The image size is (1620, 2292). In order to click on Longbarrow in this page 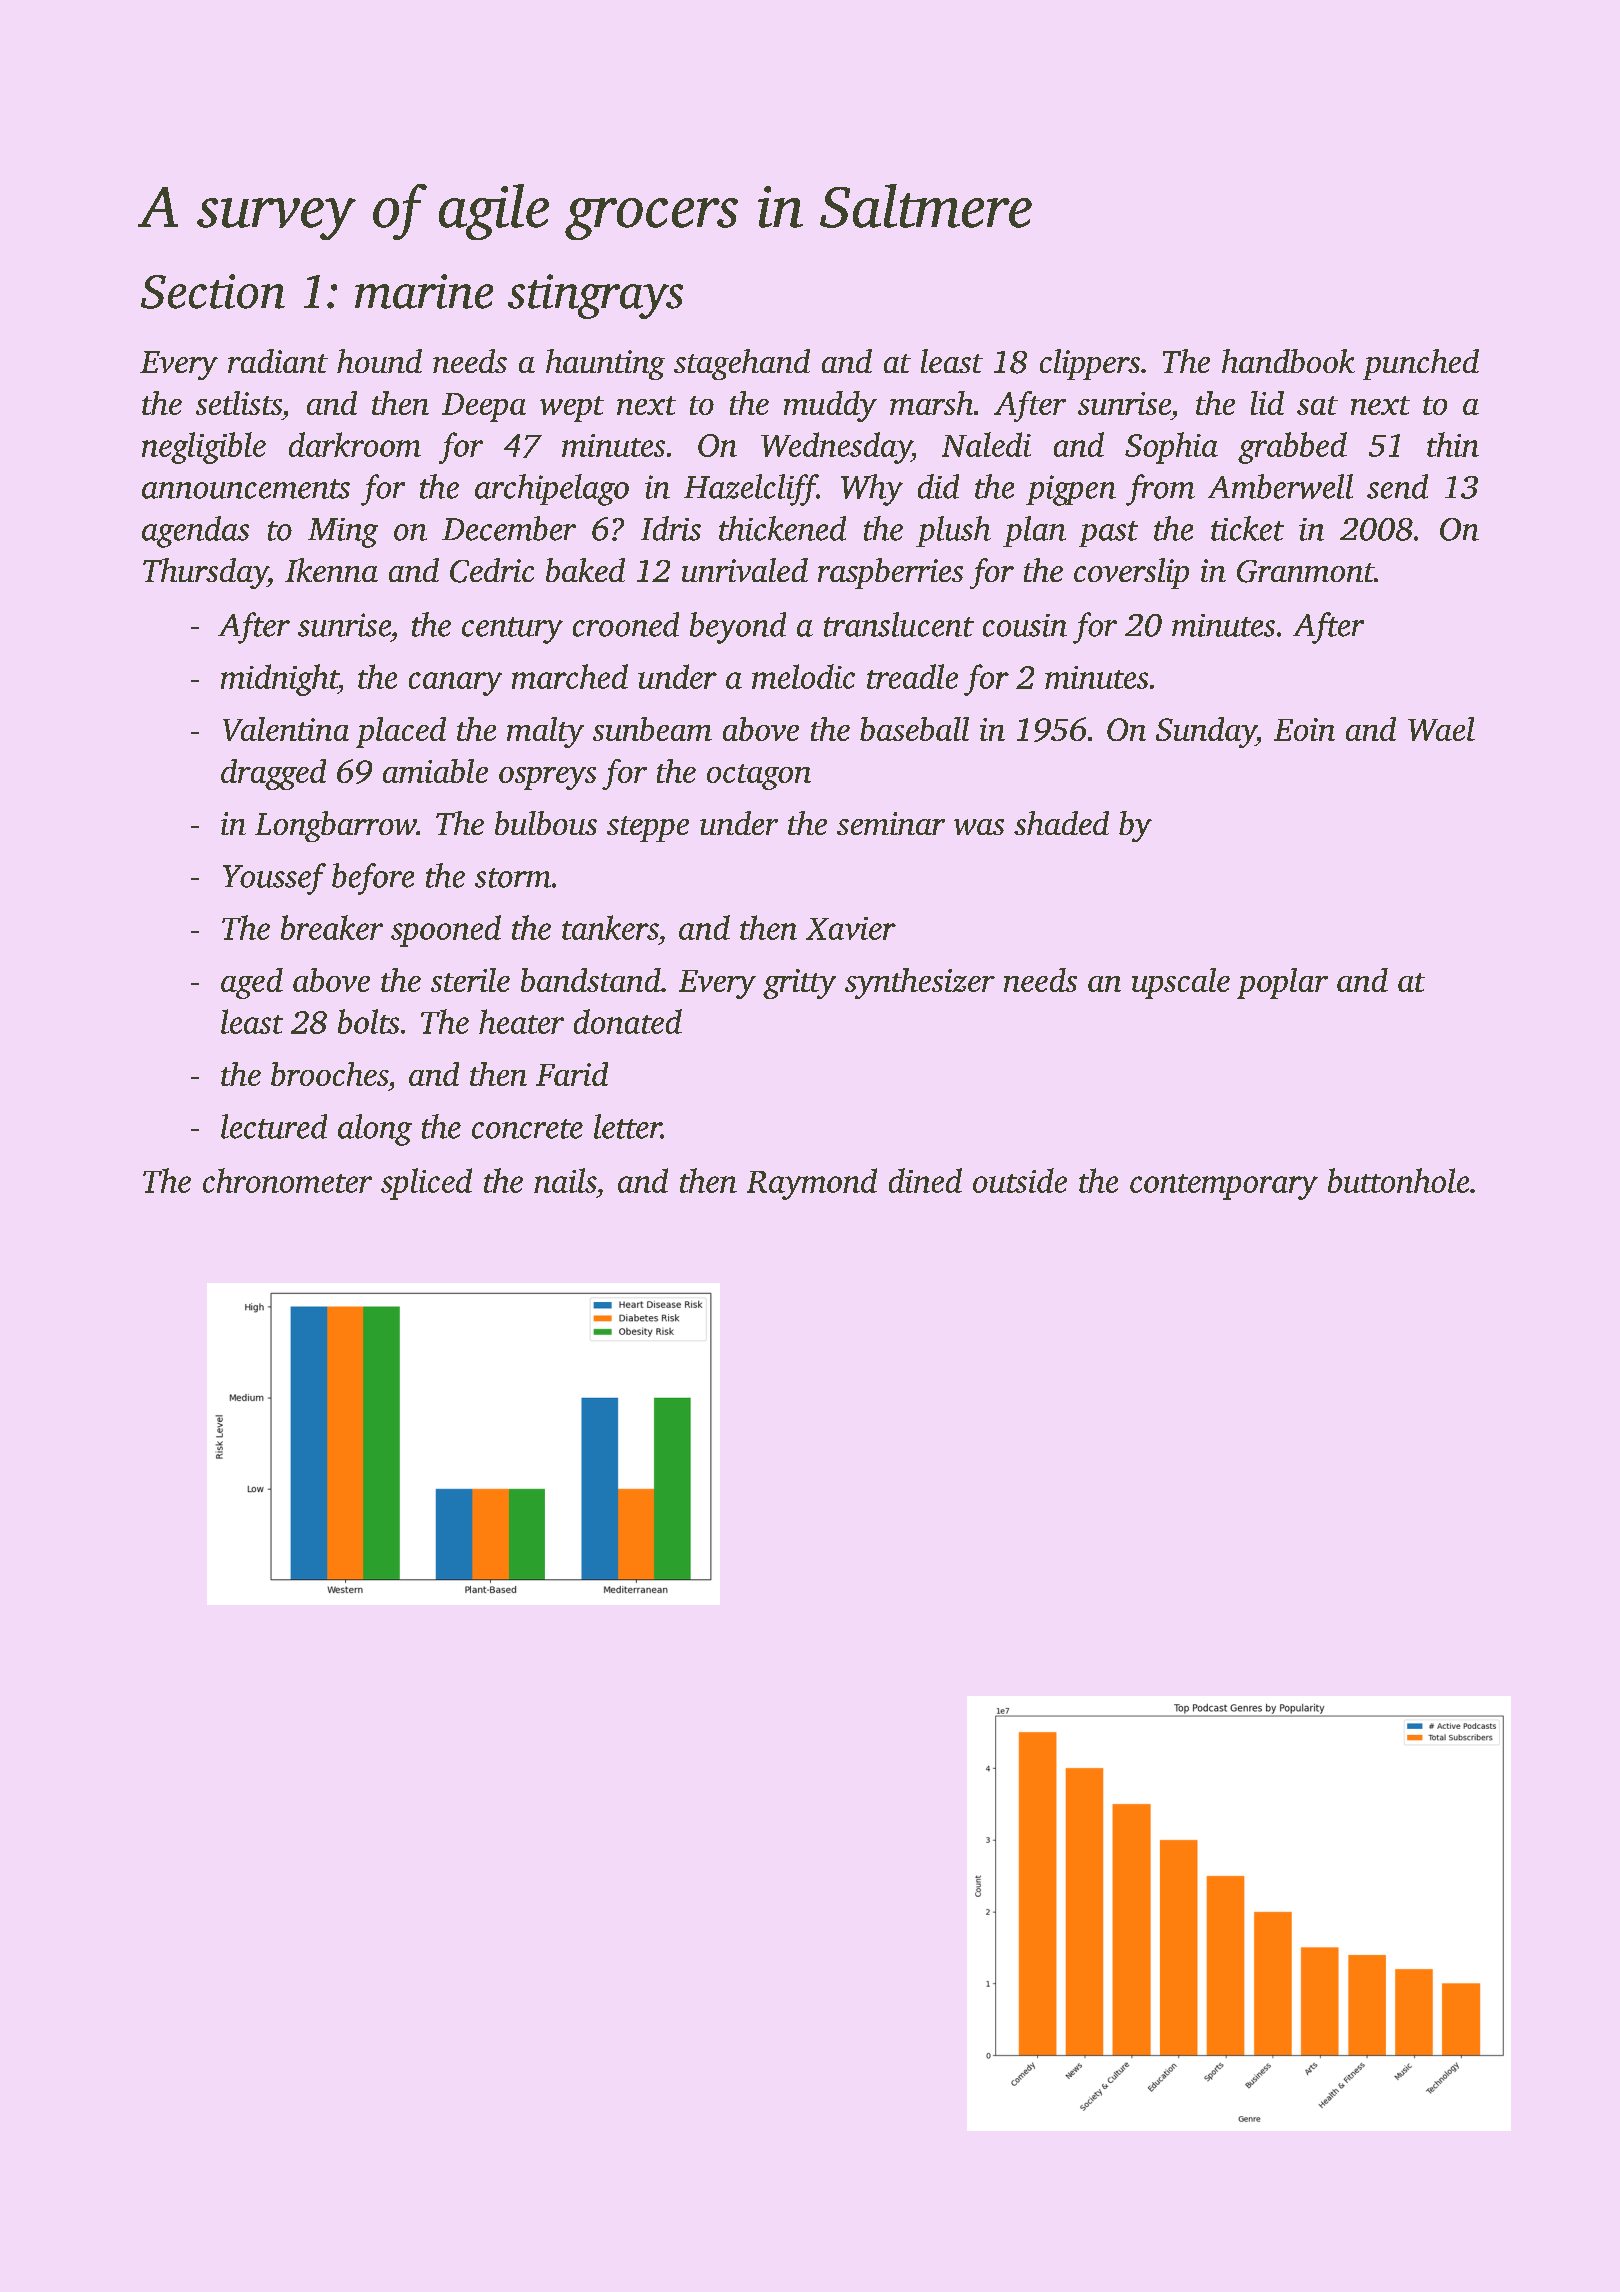, I will do `click(336, 826)`.
